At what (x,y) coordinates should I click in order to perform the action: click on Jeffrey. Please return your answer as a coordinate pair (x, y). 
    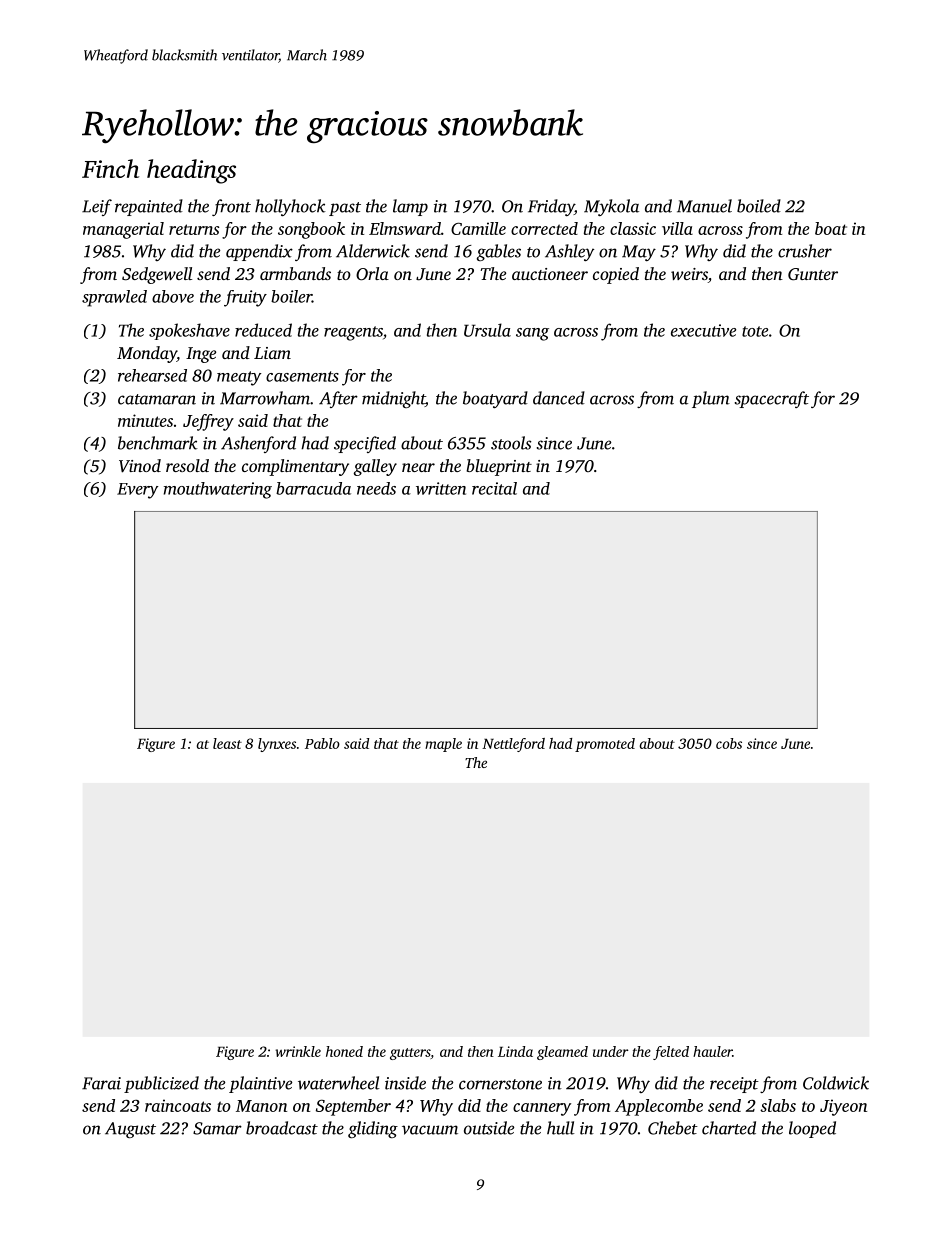
    Looking at the image, I should click on (208, 422).
